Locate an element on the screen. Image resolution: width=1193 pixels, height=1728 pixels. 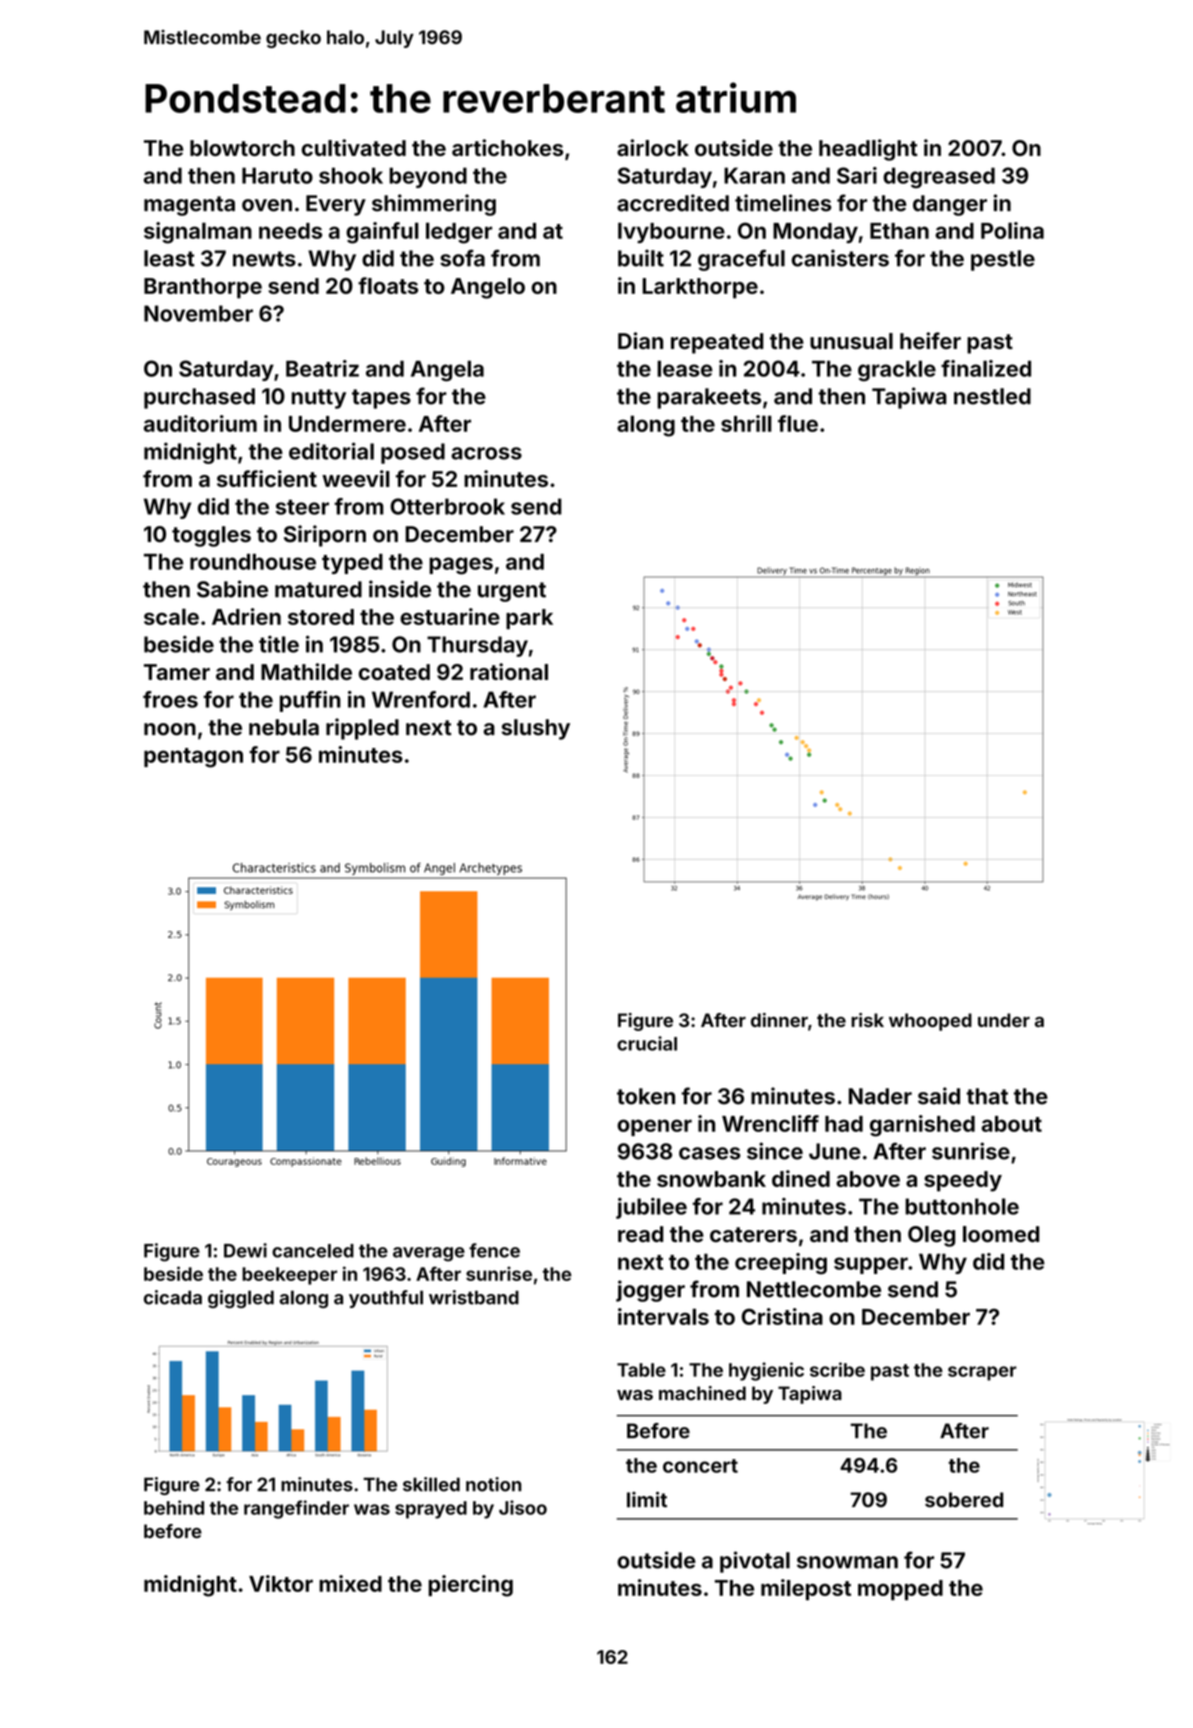
dinner is located at coordinates (779, 1020).
